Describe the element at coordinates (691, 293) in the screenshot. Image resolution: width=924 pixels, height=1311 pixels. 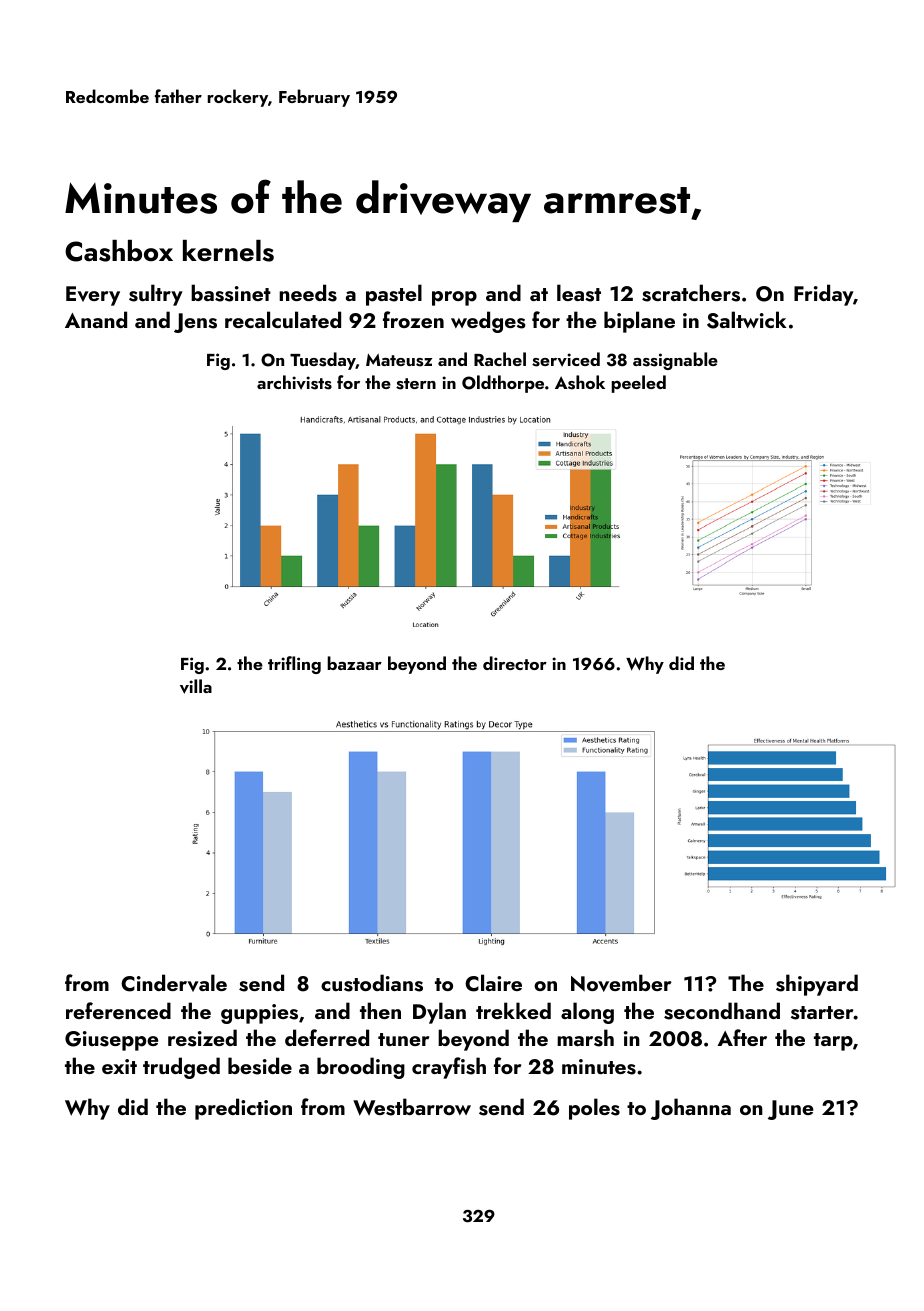
I see `scratchers` at that location.
